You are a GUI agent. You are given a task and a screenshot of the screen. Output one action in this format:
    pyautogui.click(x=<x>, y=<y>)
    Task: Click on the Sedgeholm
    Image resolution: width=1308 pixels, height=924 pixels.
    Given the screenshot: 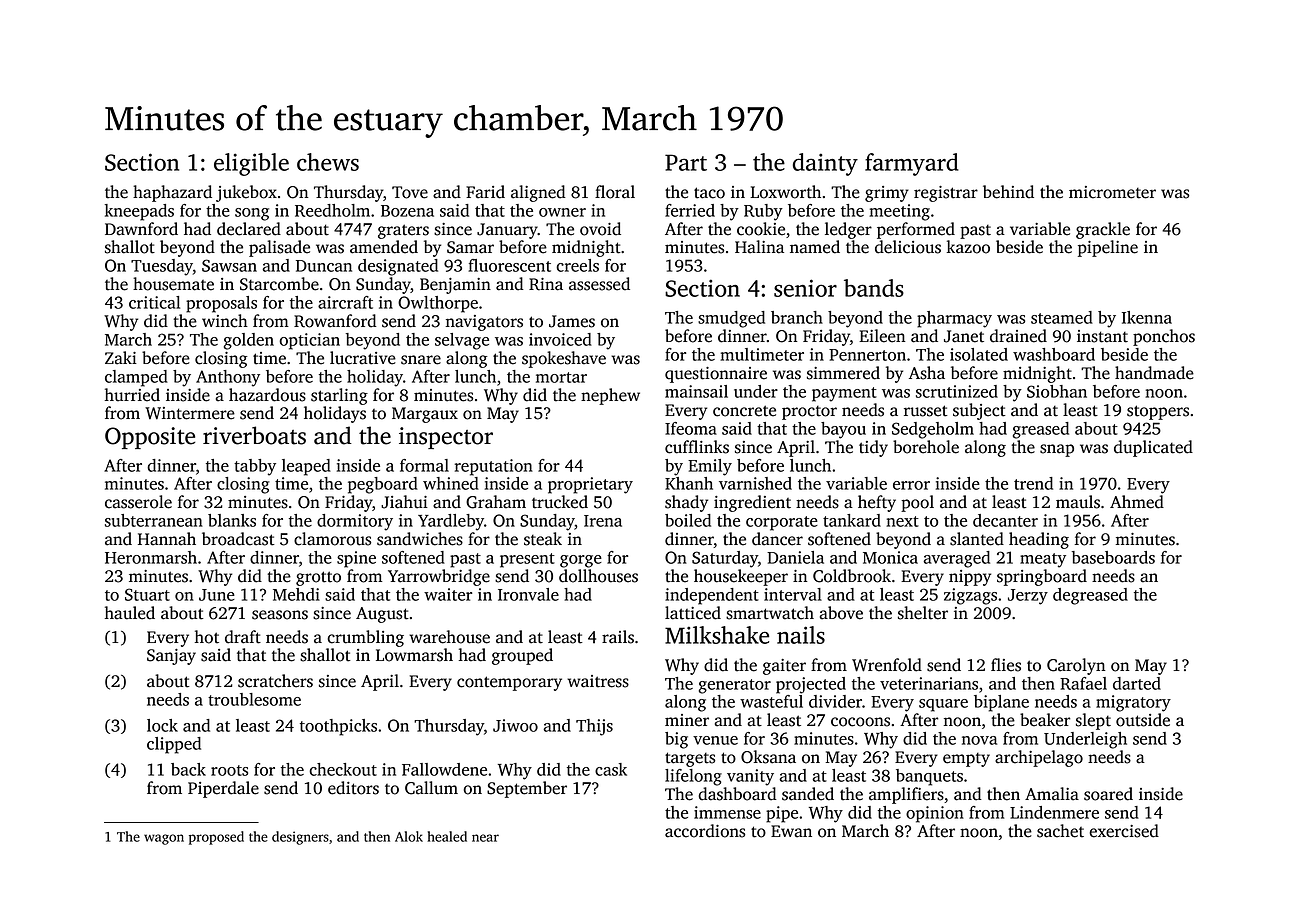 What is the action you would take?
    pyautogui.click(x=933, y=430)
